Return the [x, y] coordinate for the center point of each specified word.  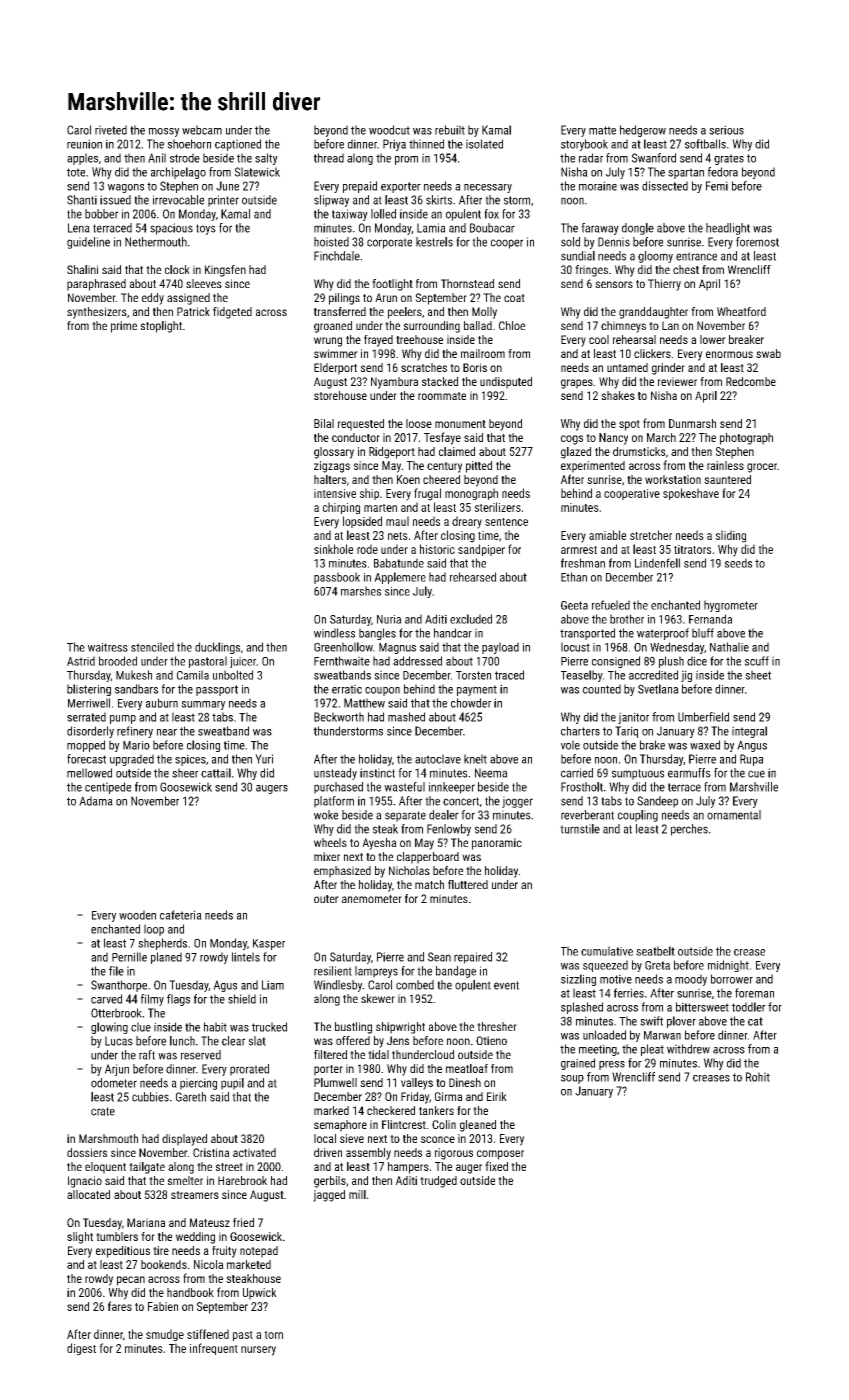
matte [602, 130]
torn [273, 1335]
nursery [258, 1351]
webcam [202, 130]
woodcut [389, 130]
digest [81, 1349]
